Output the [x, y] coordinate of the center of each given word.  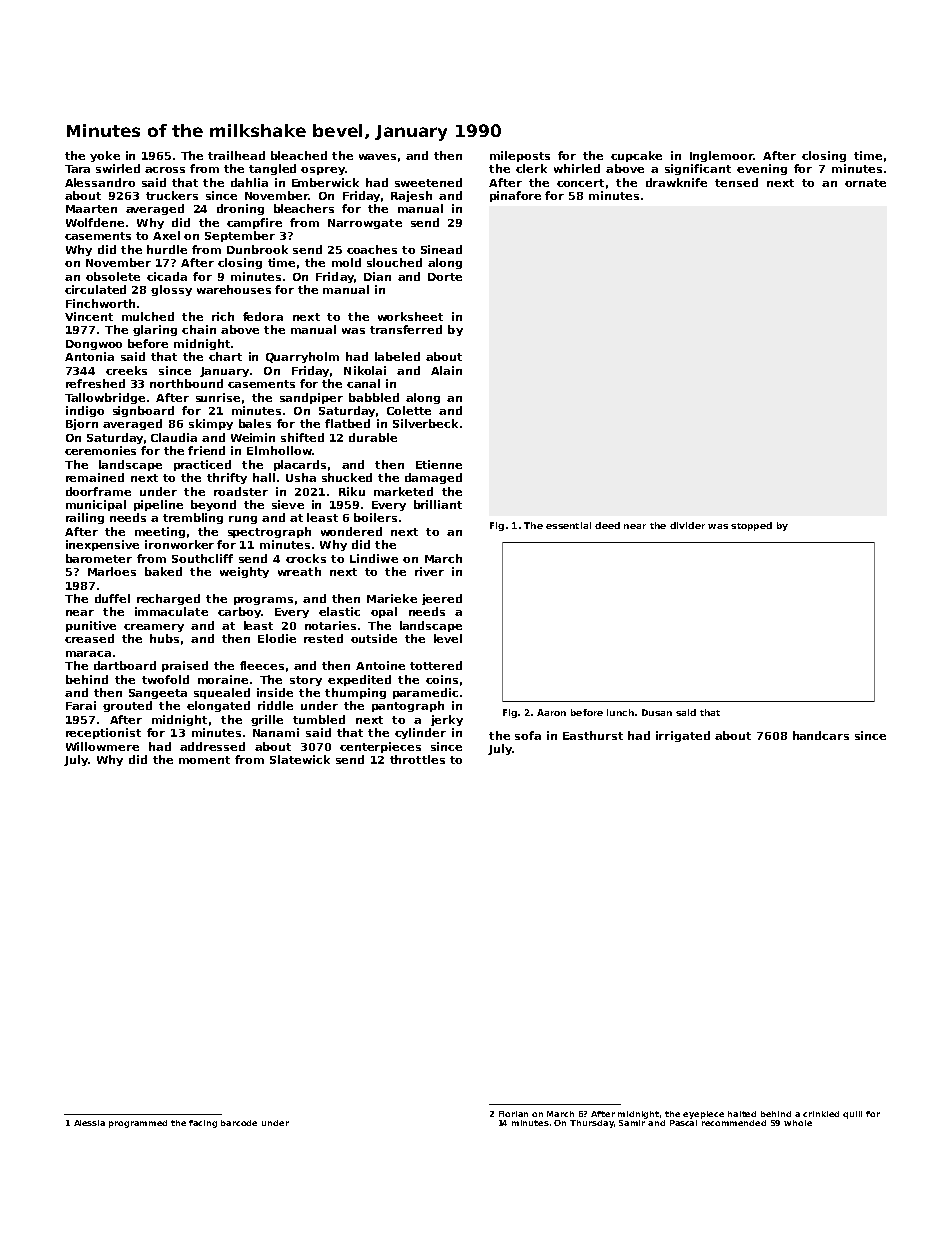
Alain [446, 370]
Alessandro [100, 182]
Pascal [683, 1123]
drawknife [676, 182]
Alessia [89, 1123]
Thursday [592, 1124]
